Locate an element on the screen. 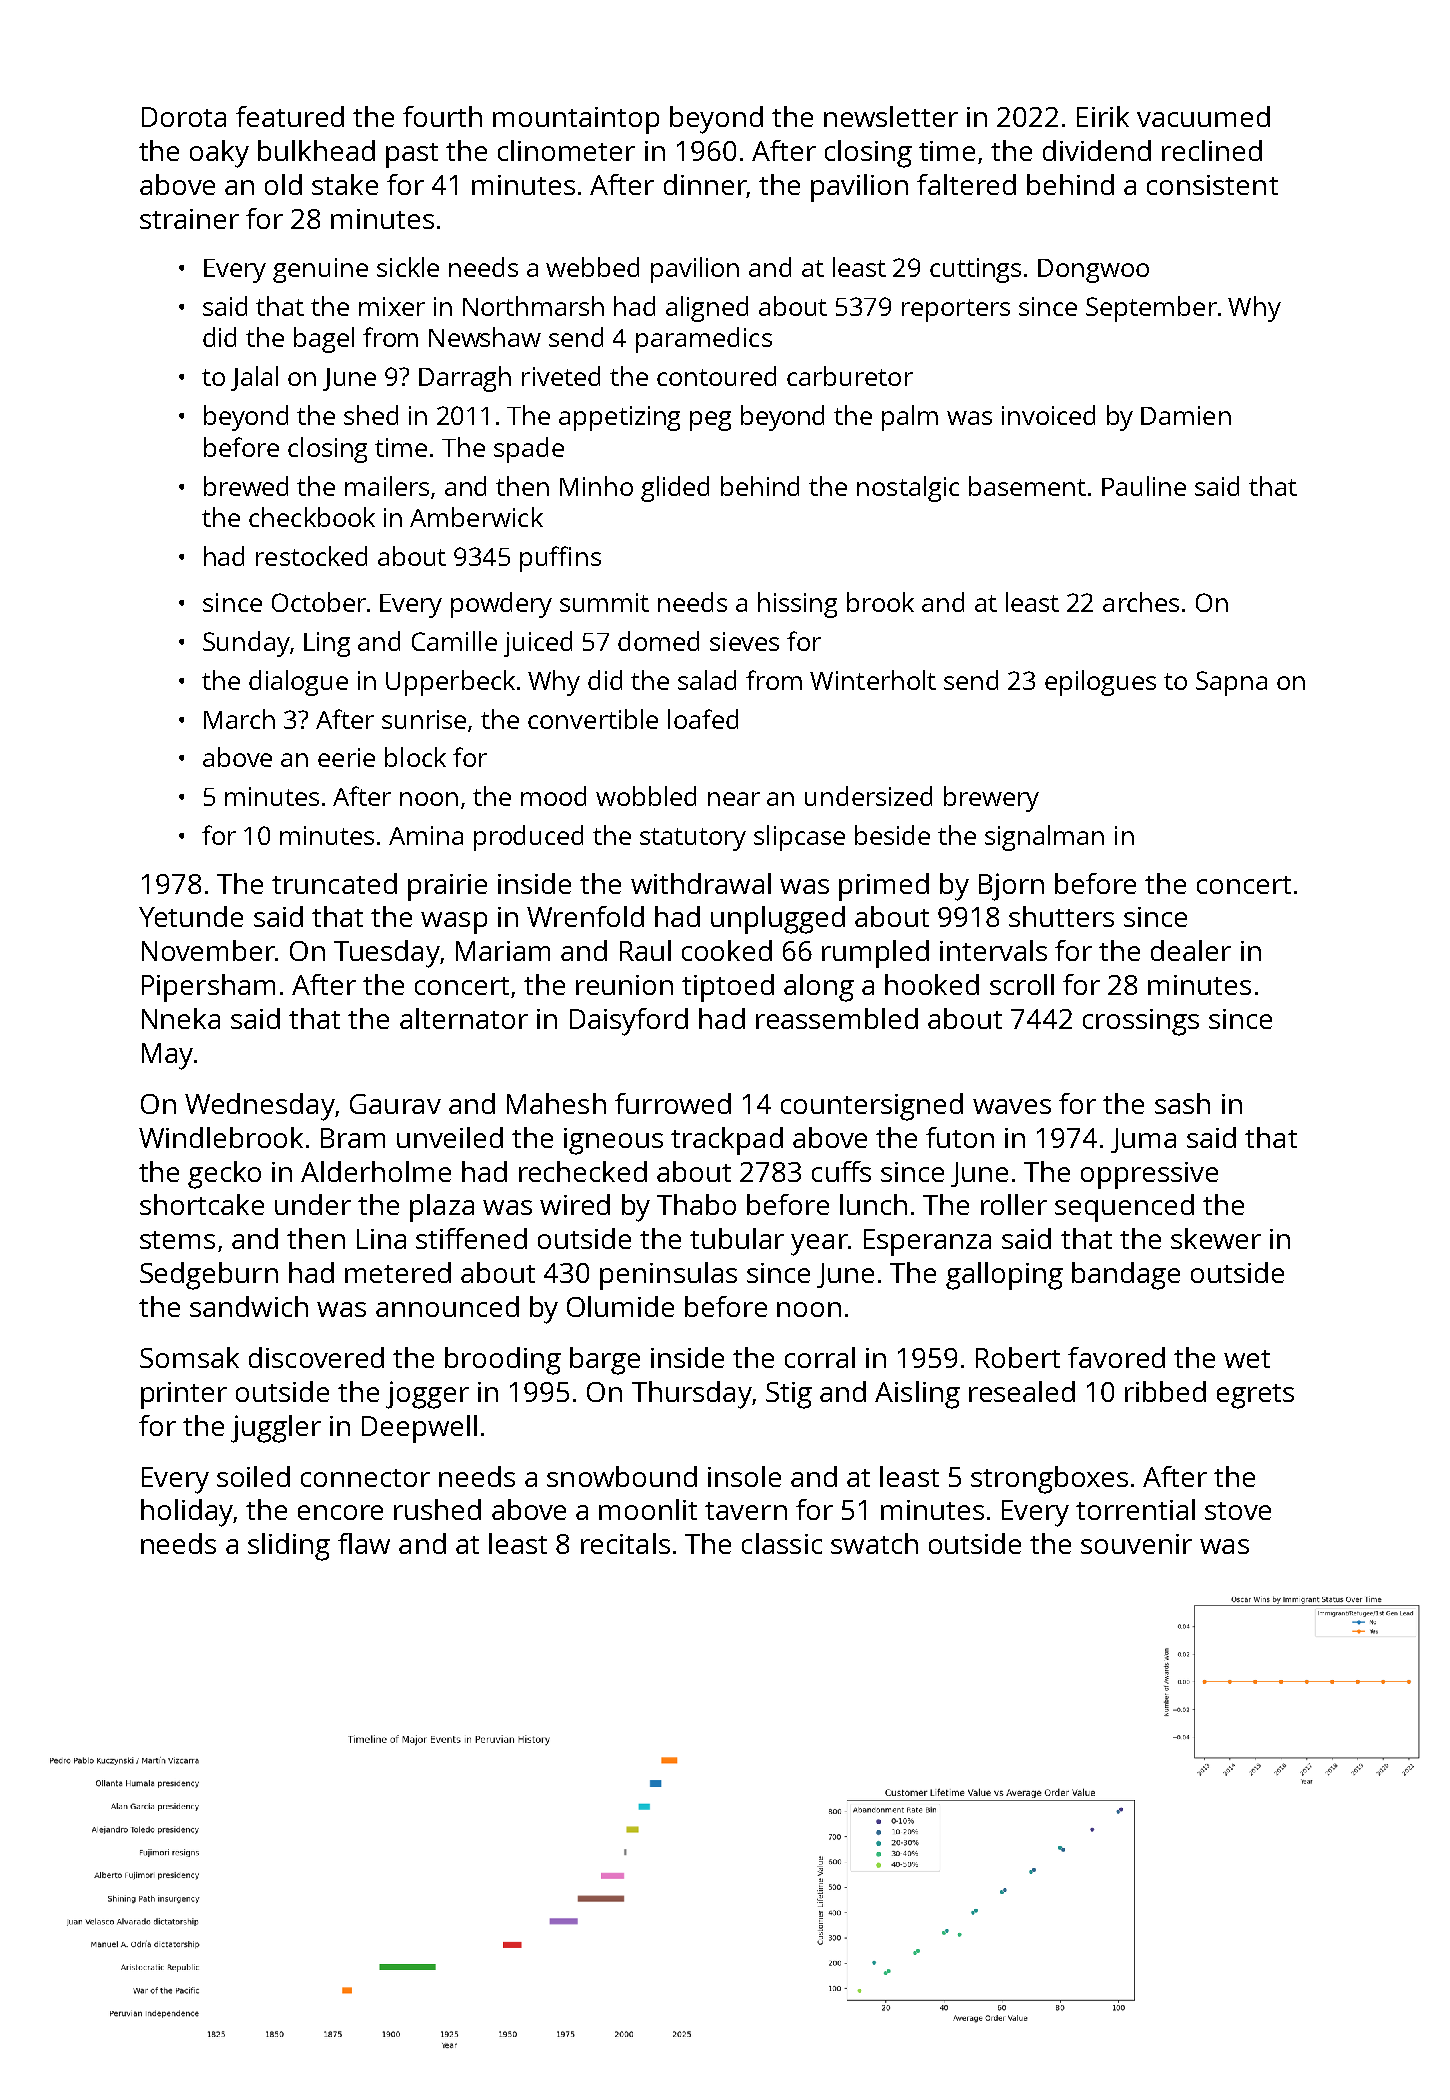 This screenshot has height=2100, width=1450. dealer is located at coordinates (1191, 950).
